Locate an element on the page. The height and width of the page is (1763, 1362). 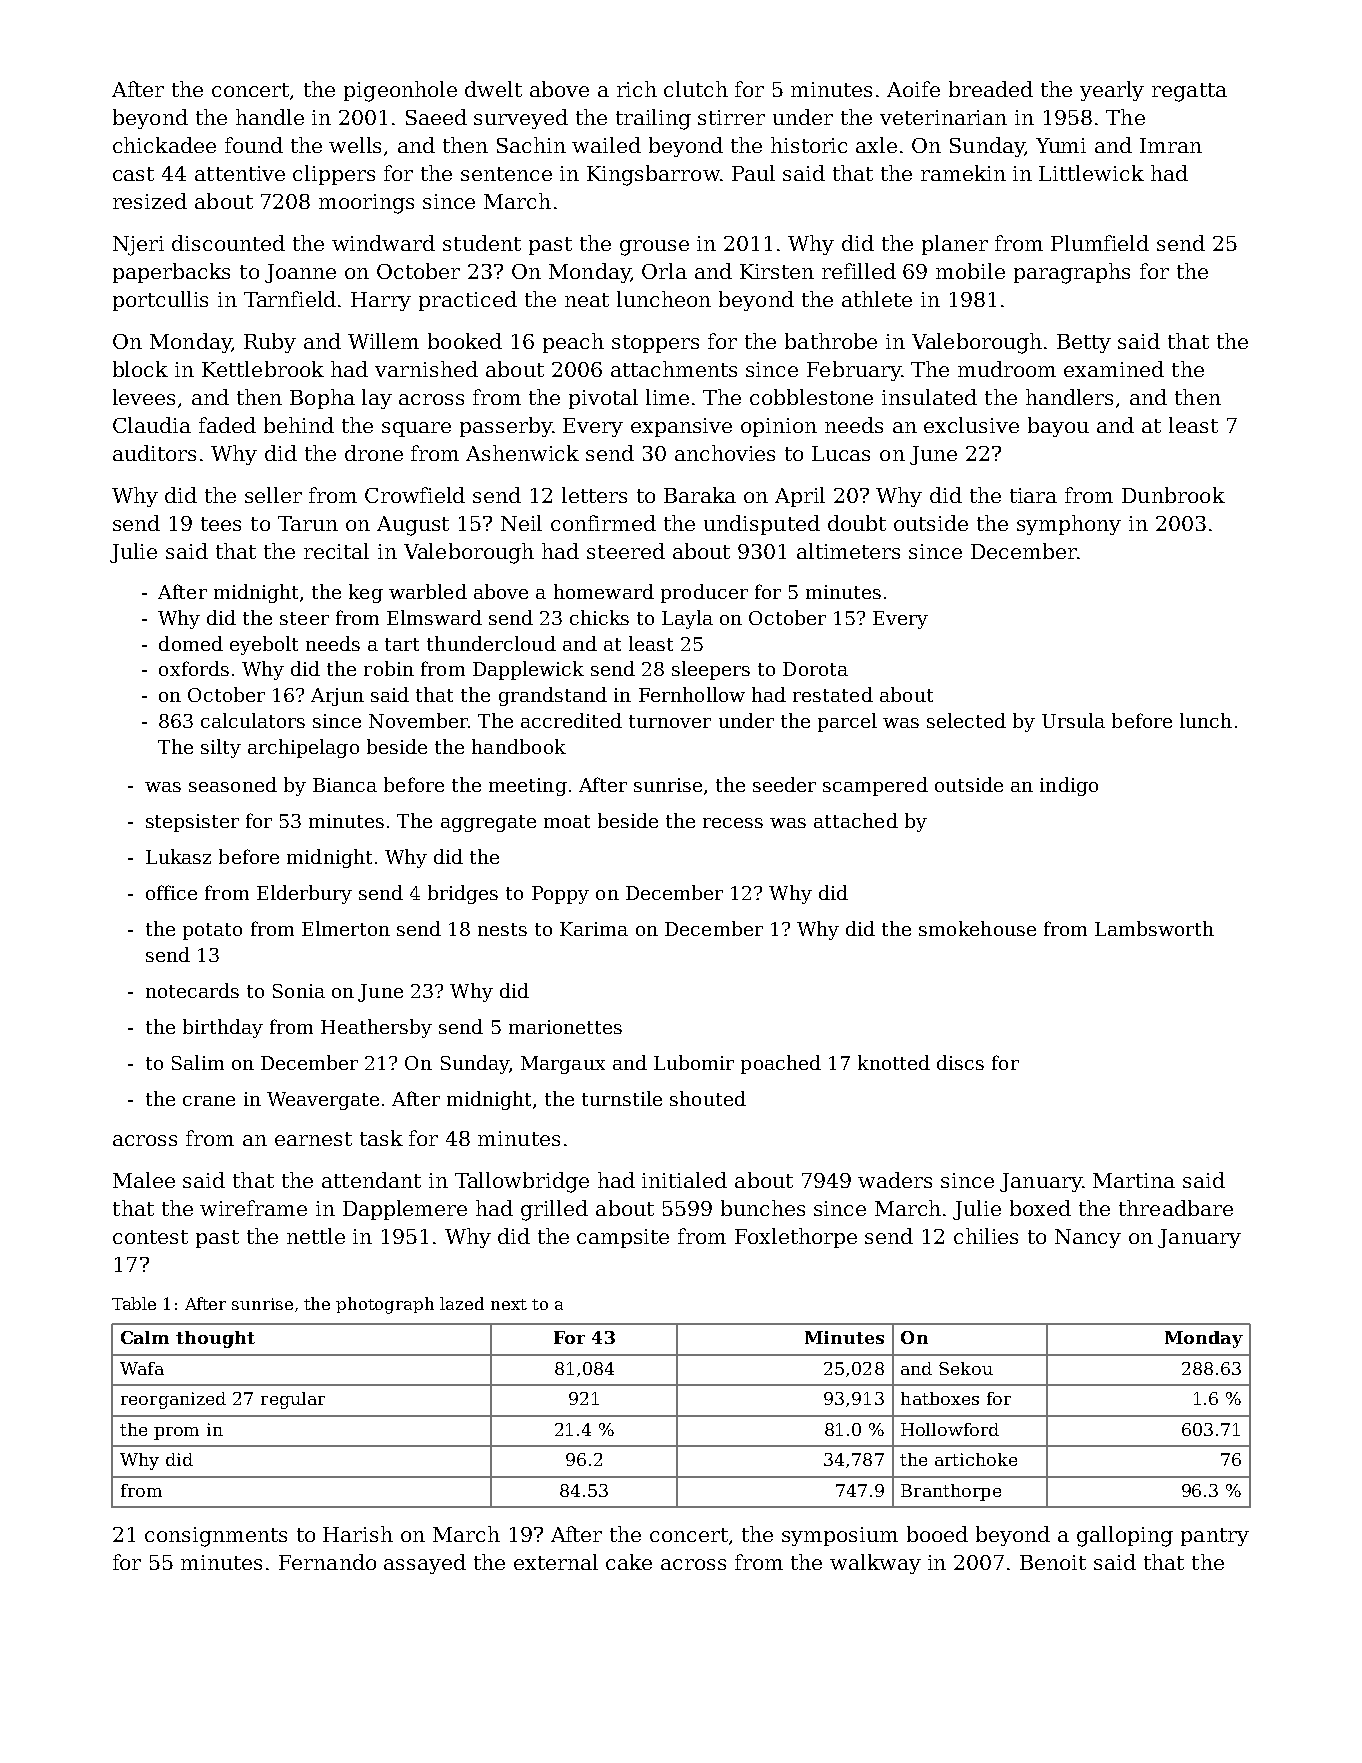
levees is located at coordinates (144, 397).
